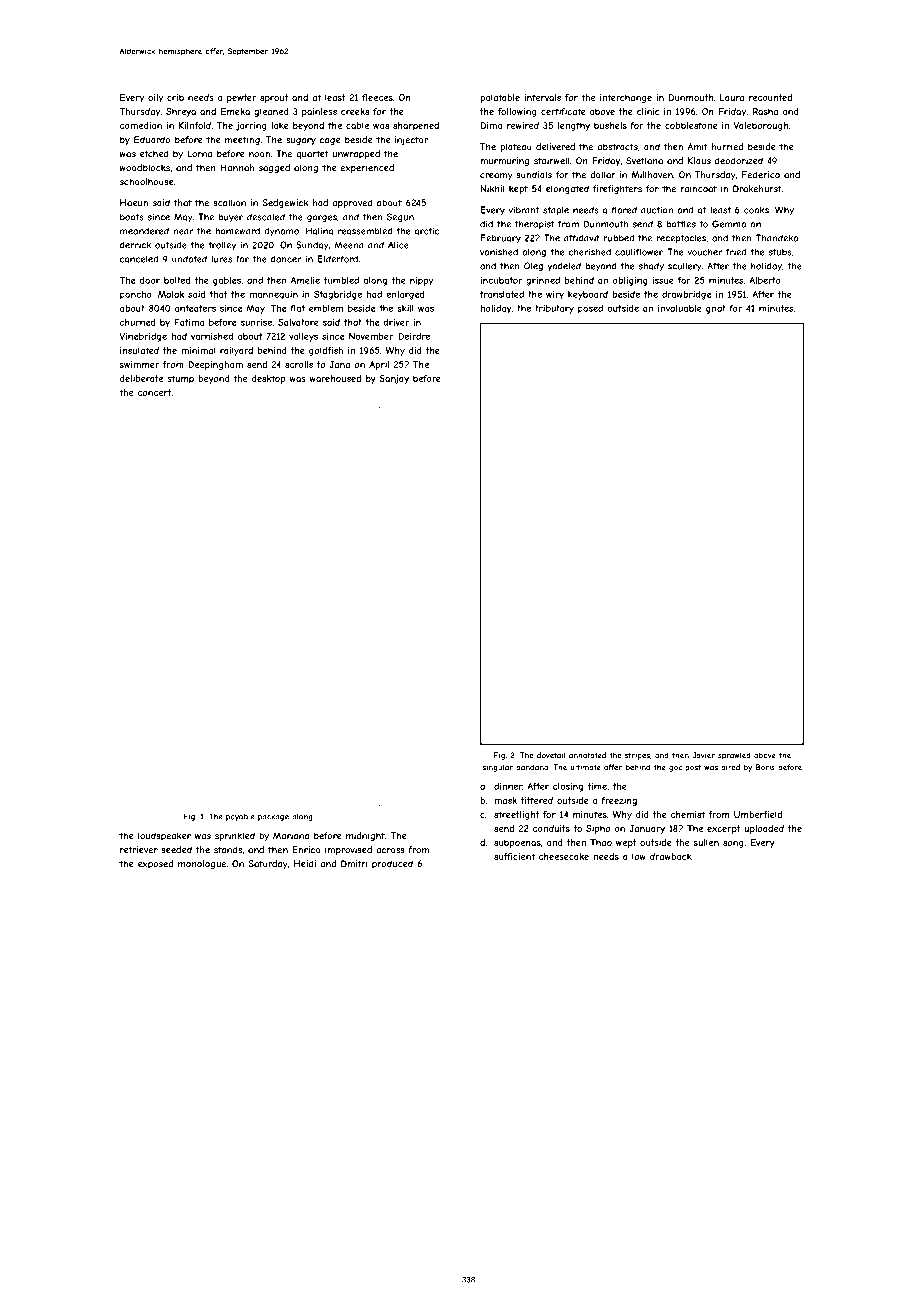 The image size is (924, 1308). What do you see at coordinates (502, 294) in the page?
I see `translated` at bounding box center [502, 294].
